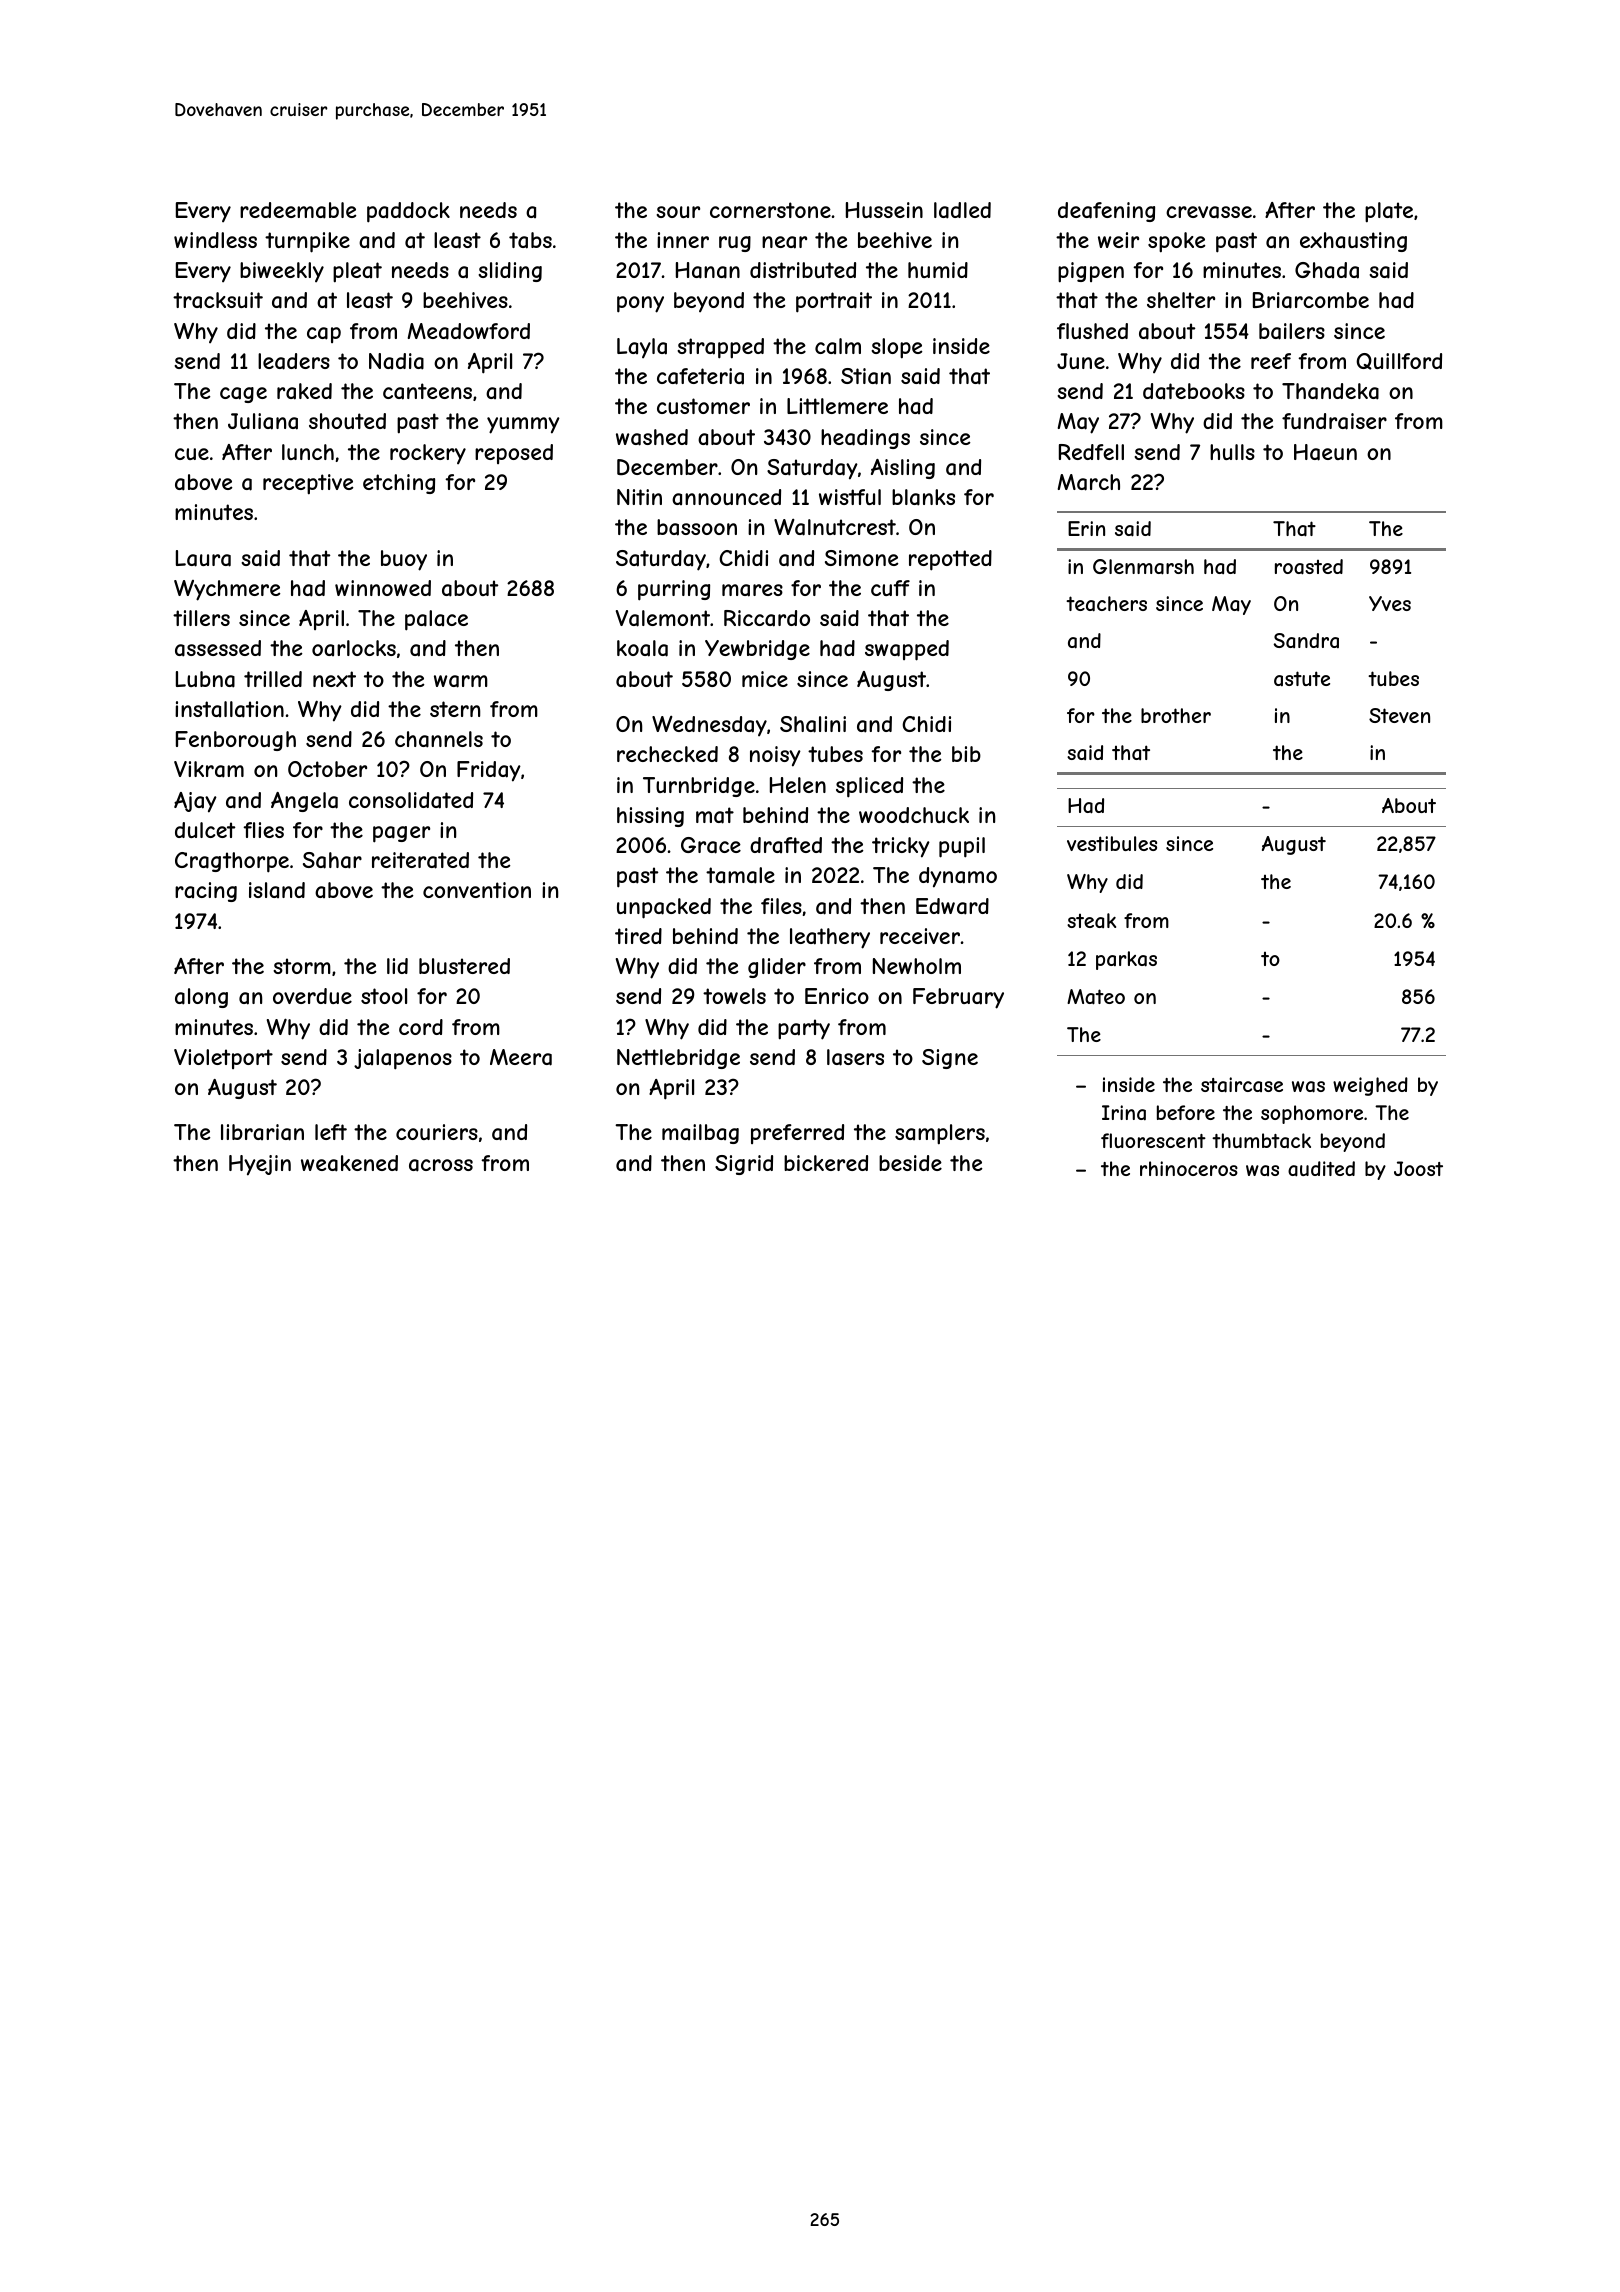 This screenshot has height=2292, width=1620. What do you see at coordinates (209, 769) in the screenshot?
I see `Vikram` at bounding box center [209, 769].
